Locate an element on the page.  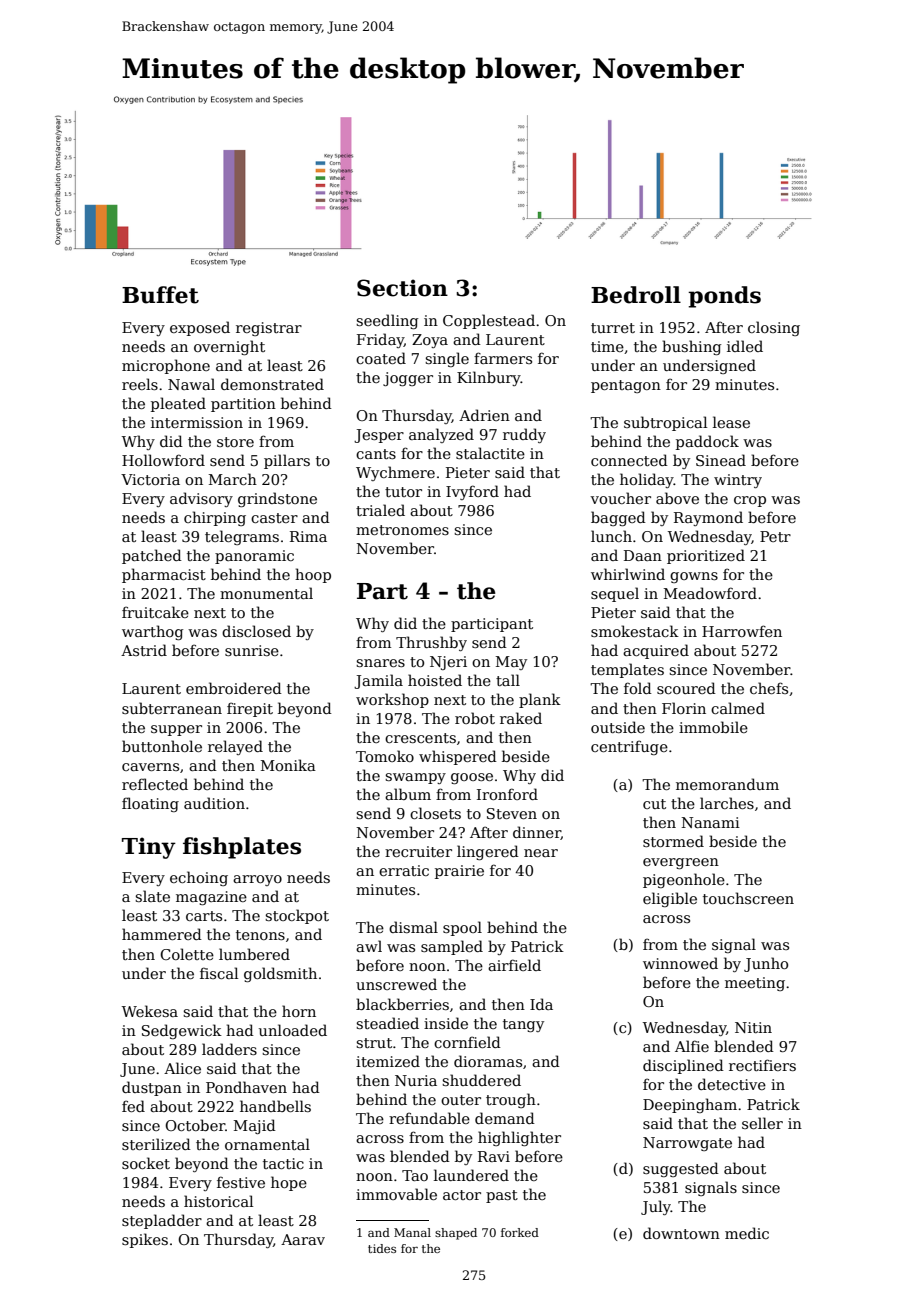
subterranean is located at coordinates (172, 708).
